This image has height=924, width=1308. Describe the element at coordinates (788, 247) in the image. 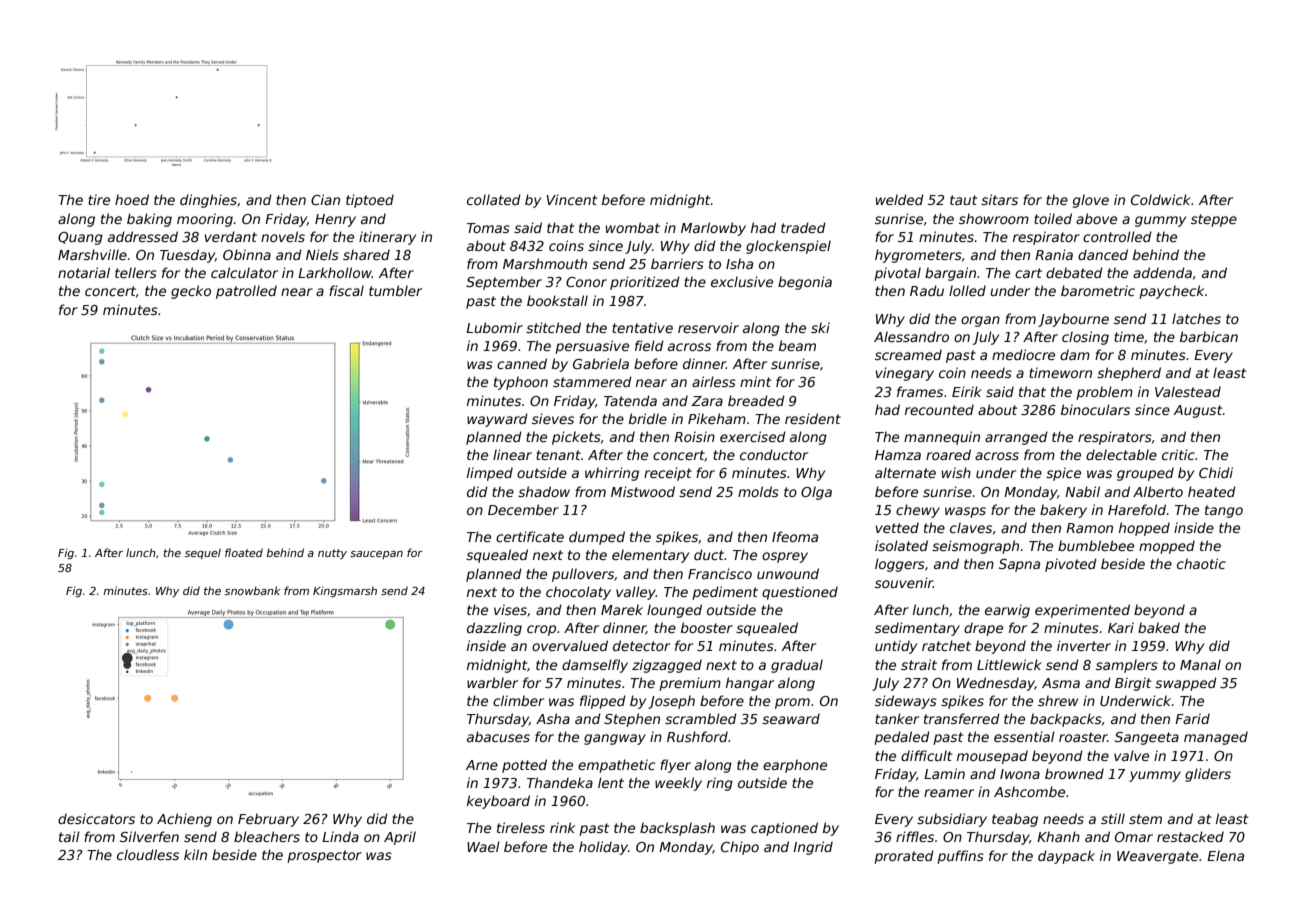

I see `glockenspiel` at that location.
